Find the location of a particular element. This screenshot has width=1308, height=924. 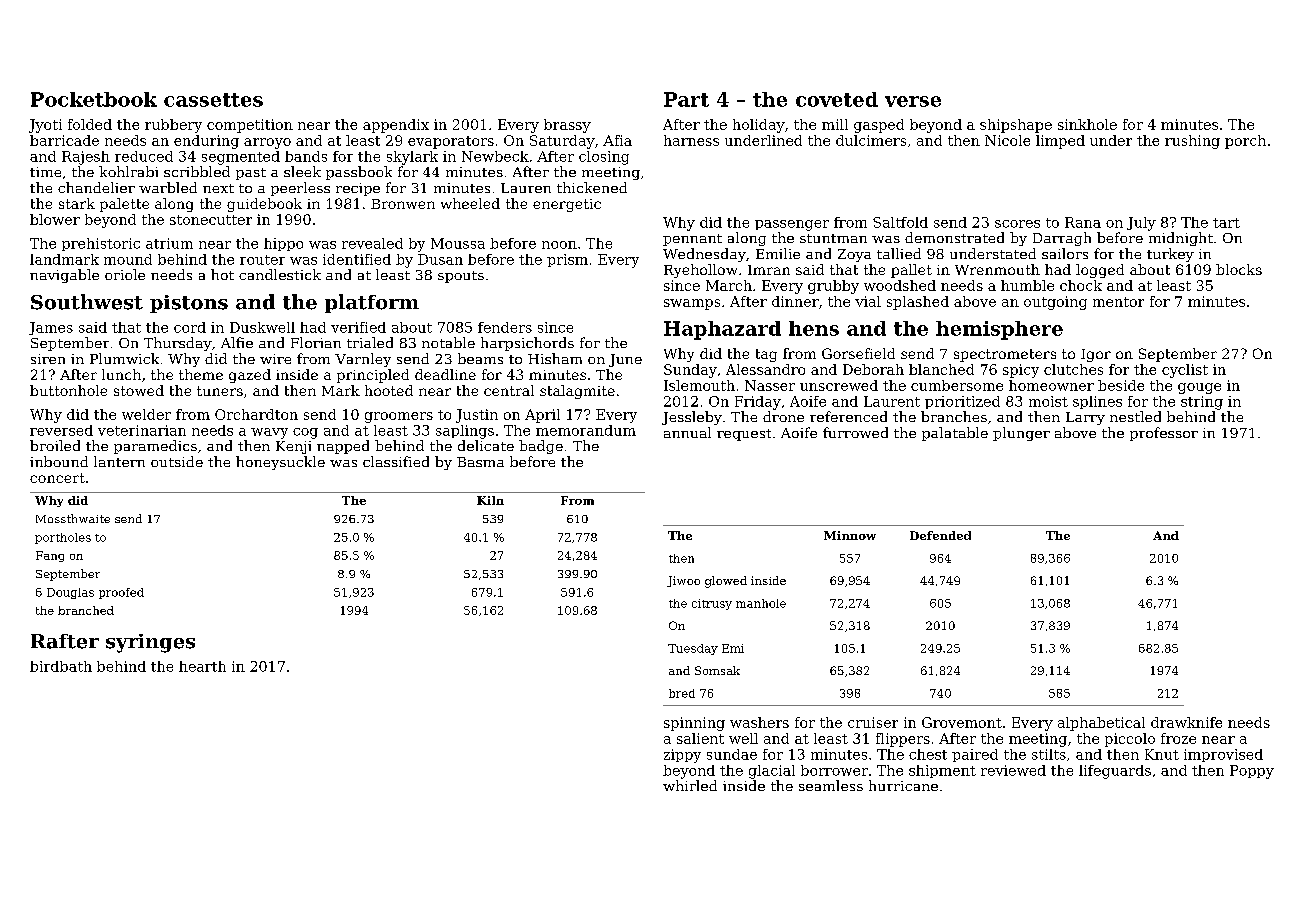

coveted is located at coordinates (837, 99).
